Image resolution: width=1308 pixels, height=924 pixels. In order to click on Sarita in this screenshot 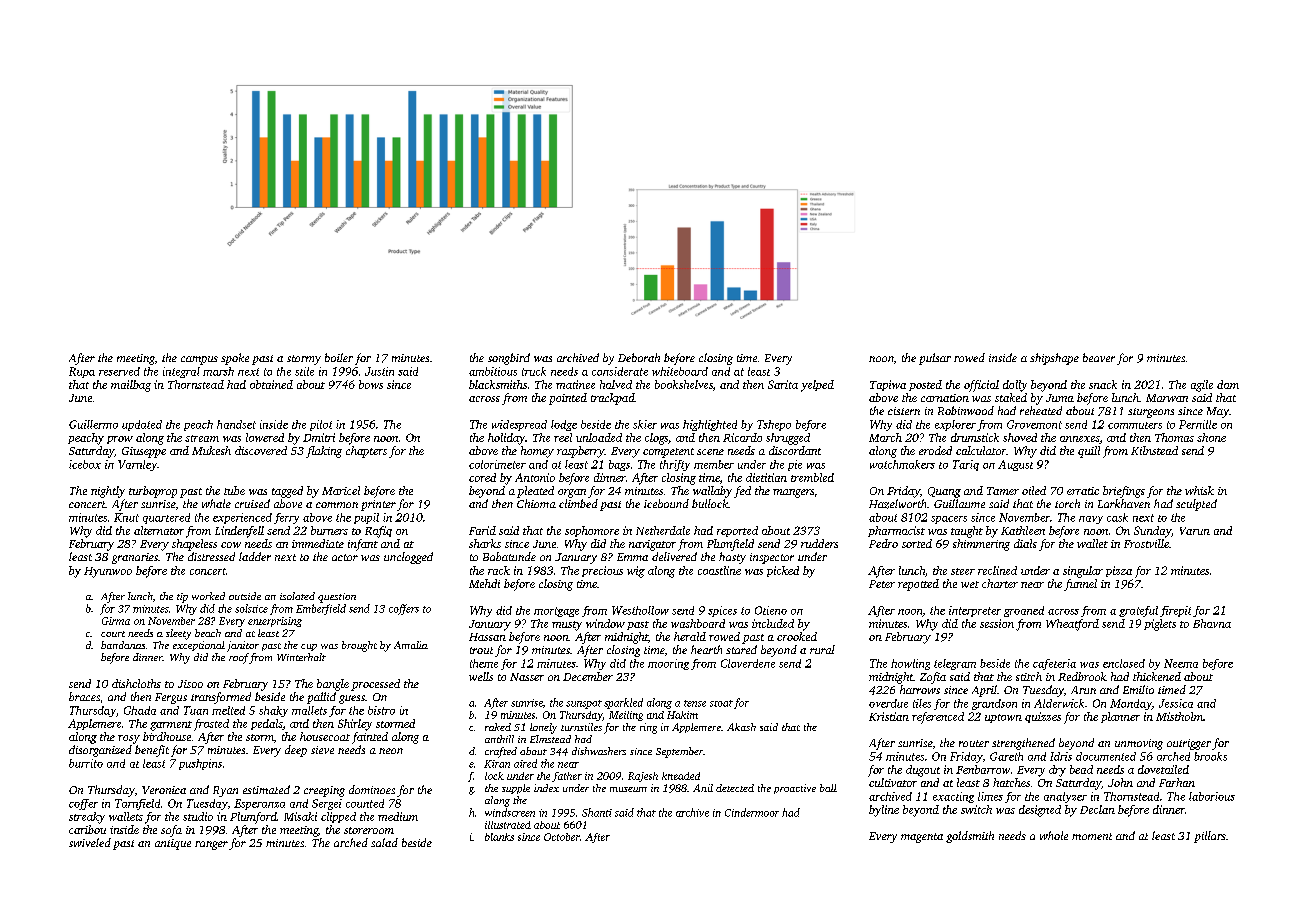, I will do `click(783, 384)`.
